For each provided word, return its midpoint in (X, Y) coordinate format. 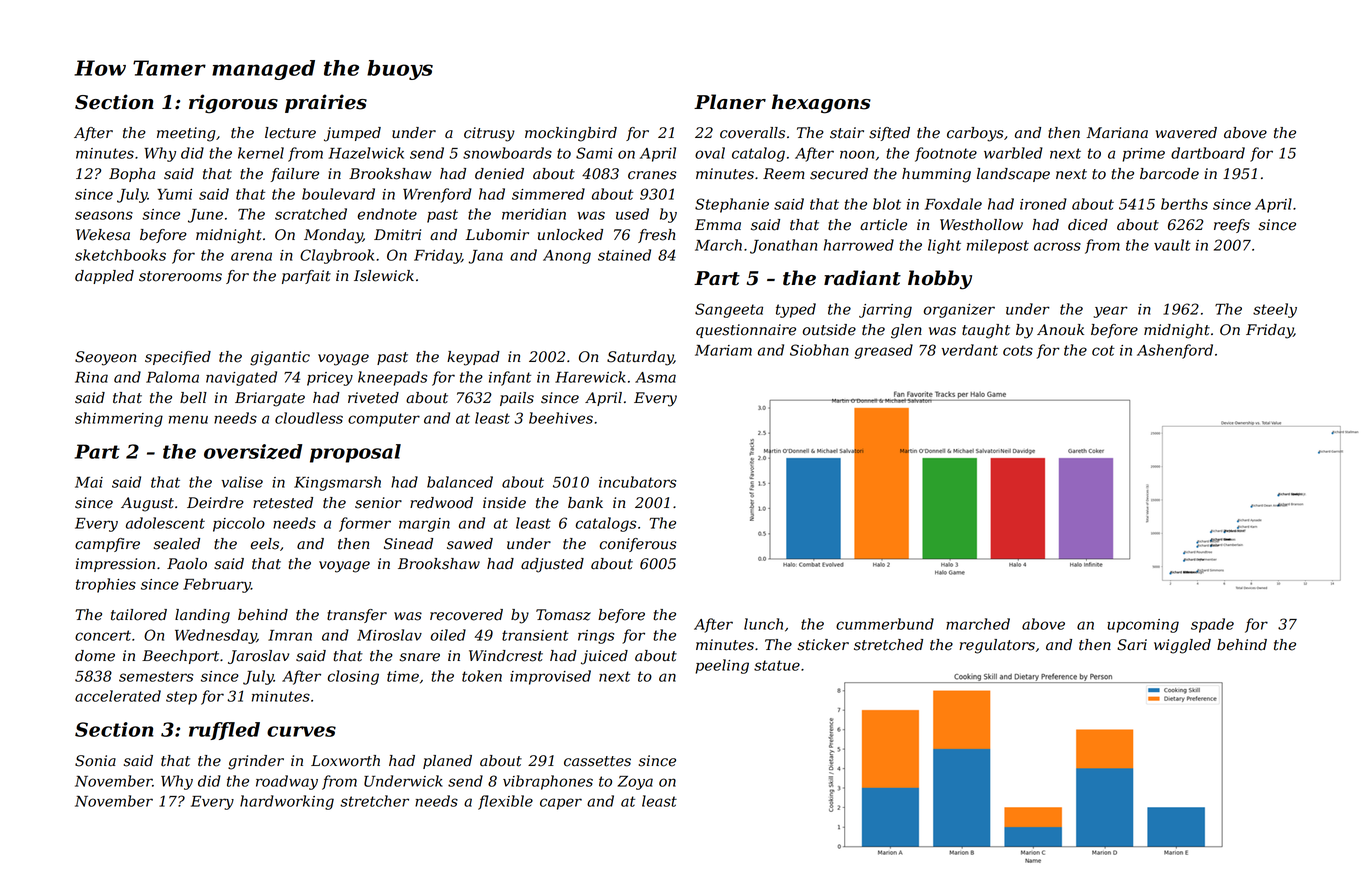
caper (561, 804)
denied (499, 174)
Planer (730, 102)
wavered (1186, 133)
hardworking (287, 802)
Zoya (635, 783)
